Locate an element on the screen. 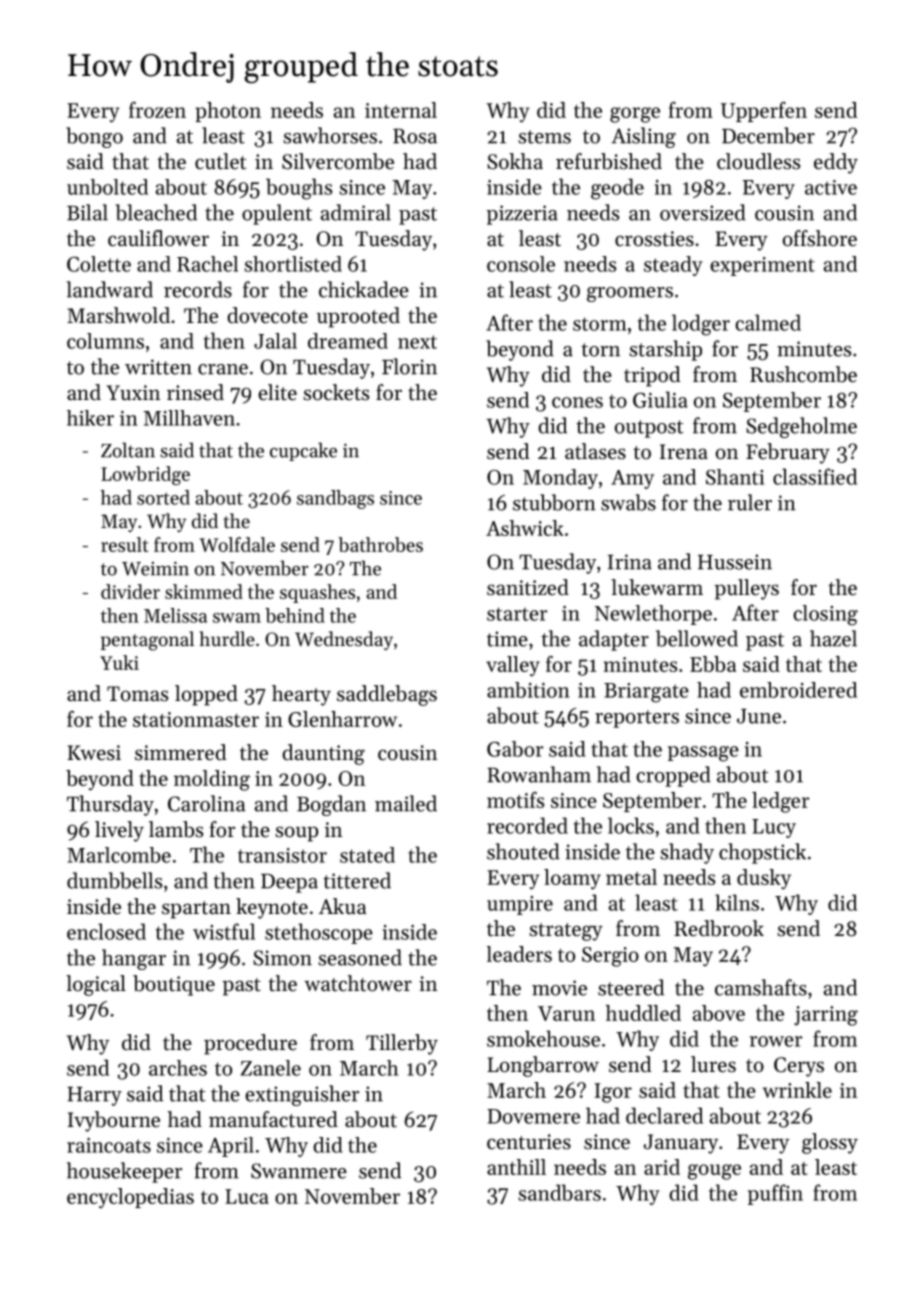  Weimin is located at coordinates (155, 568).
